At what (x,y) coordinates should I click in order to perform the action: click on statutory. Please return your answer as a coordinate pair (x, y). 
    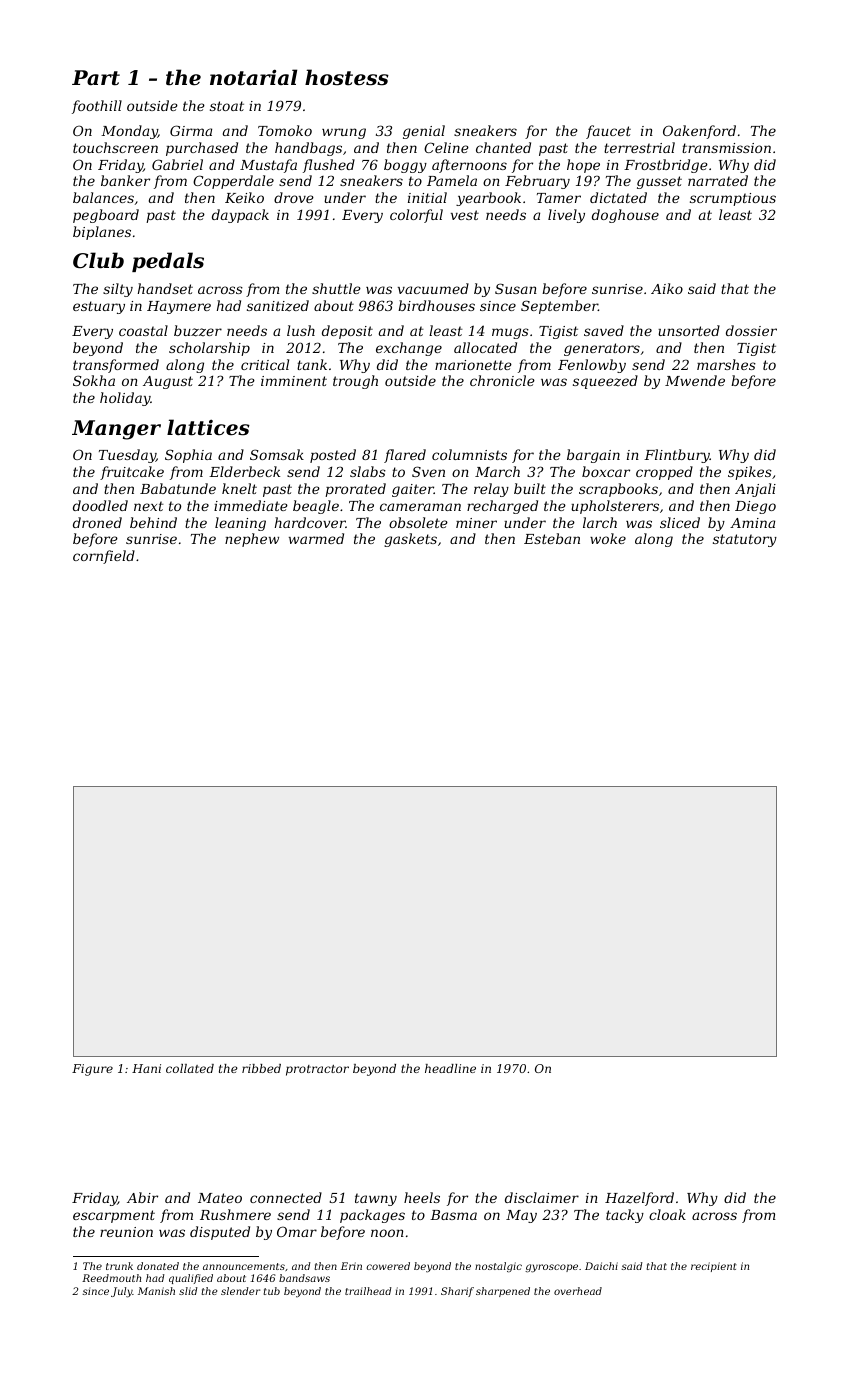
    Looking at the image, I should click on (745, 540).
